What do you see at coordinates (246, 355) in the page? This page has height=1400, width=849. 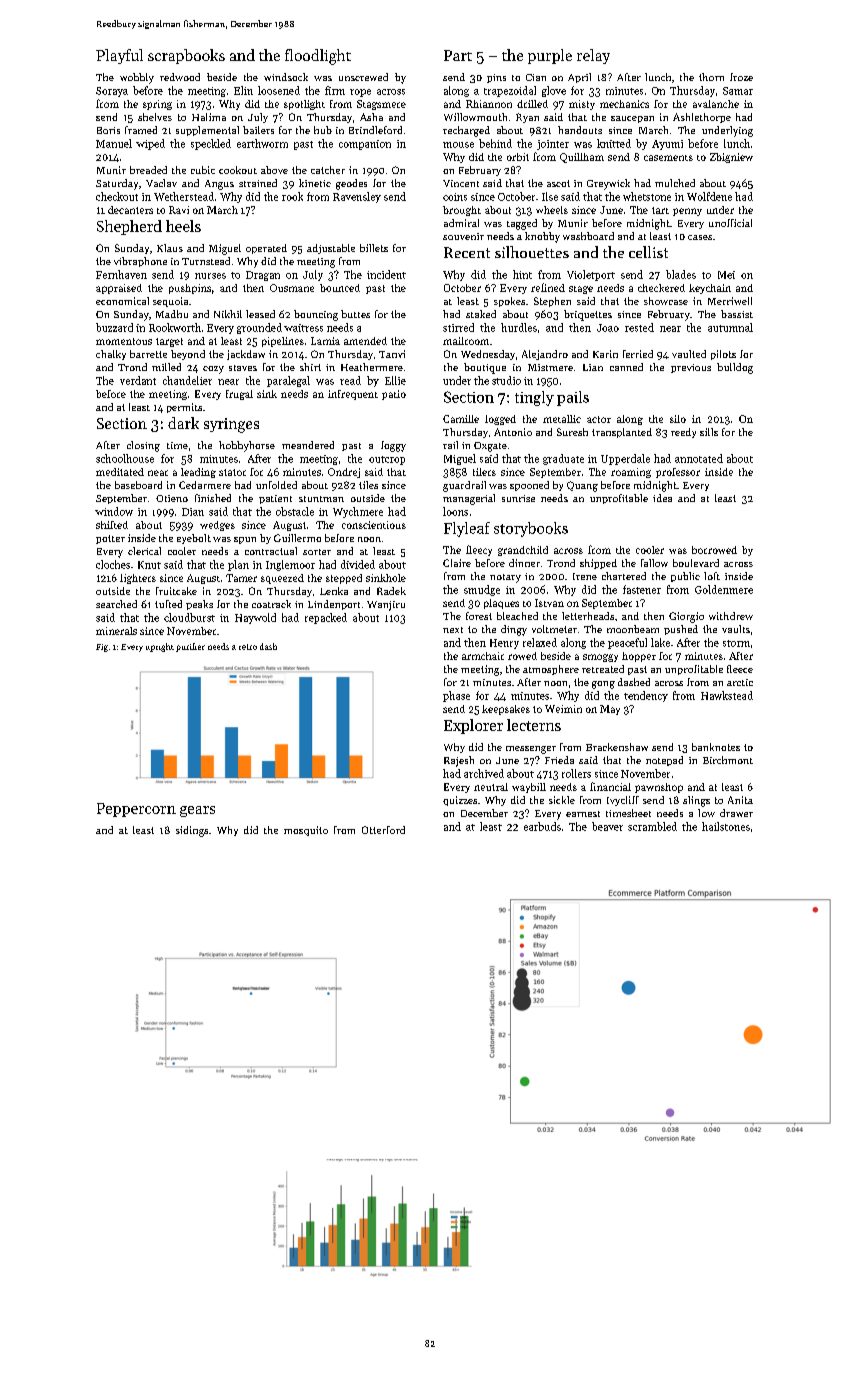 I see `jackdaw` at bounding box center [246, 355].
